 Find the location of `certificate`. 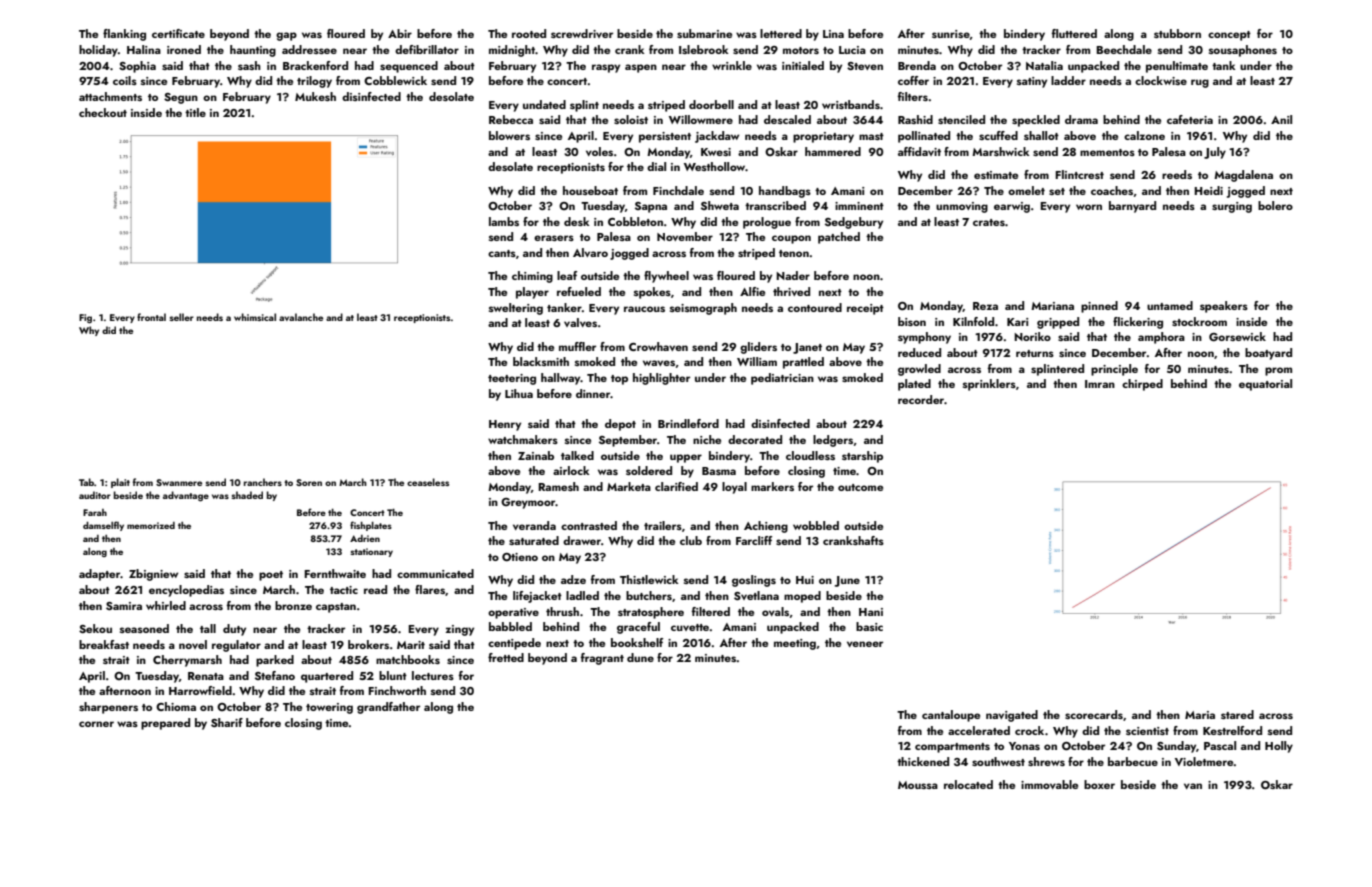

certificate is located at coordinates (178, 33).
